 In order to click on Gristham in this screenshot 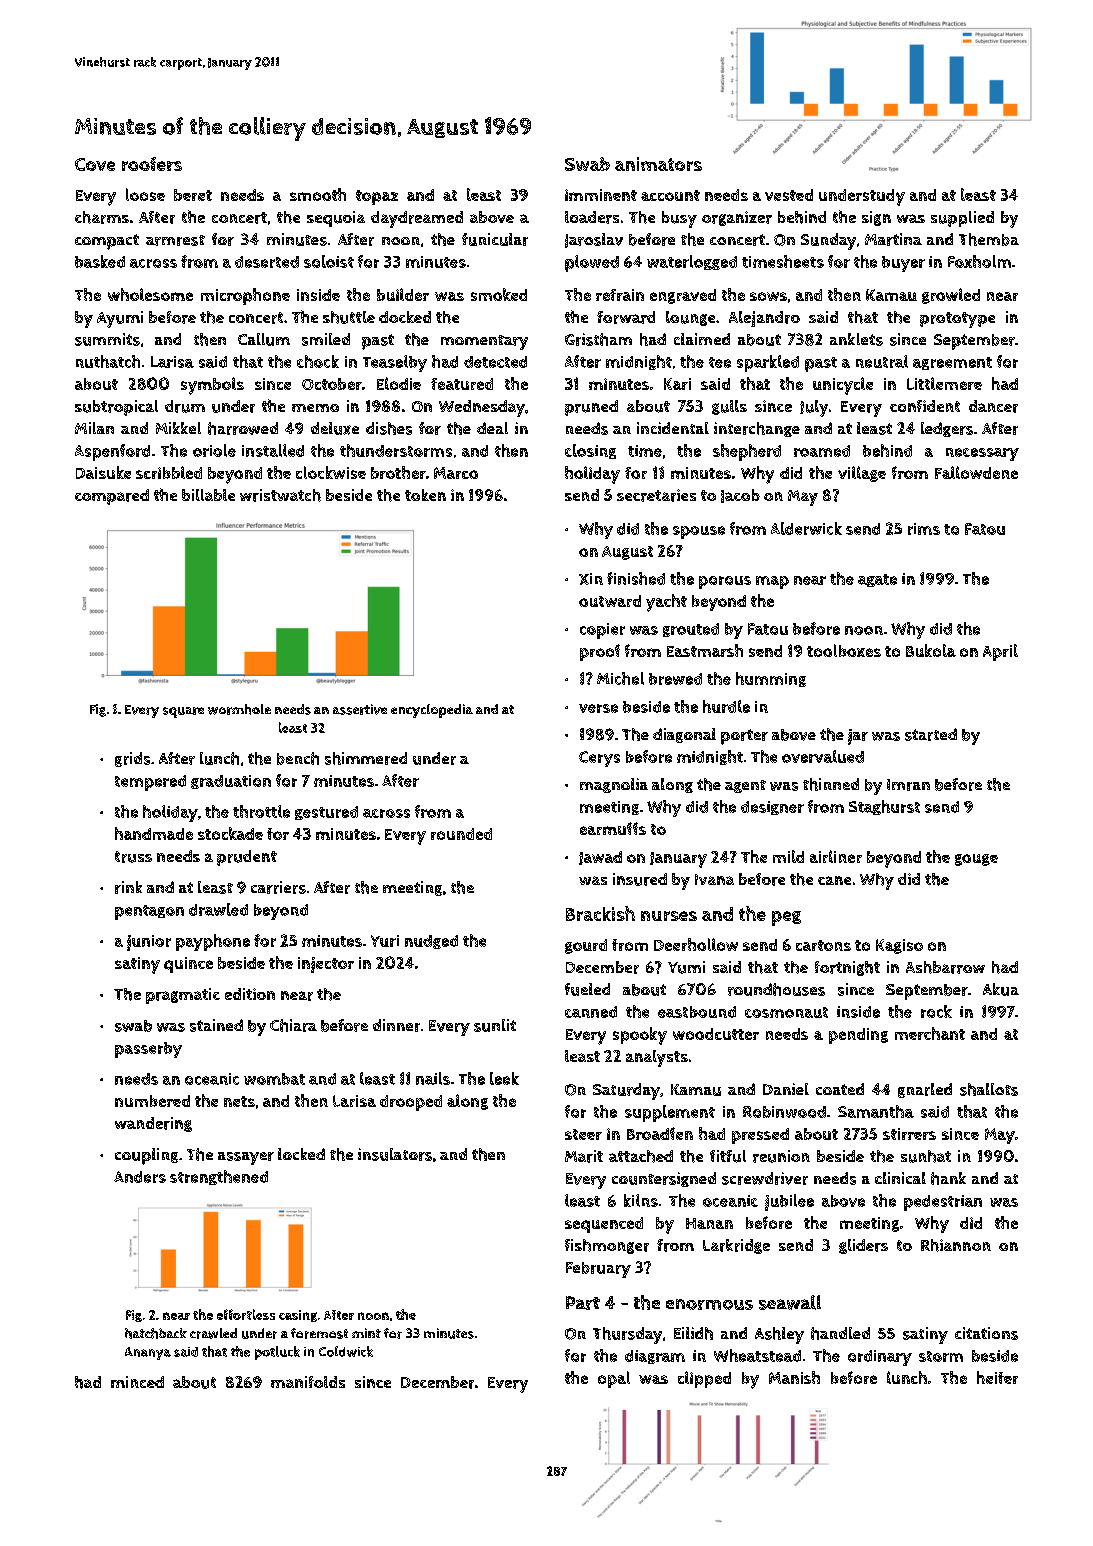, I will do `click(598, 339)`.
